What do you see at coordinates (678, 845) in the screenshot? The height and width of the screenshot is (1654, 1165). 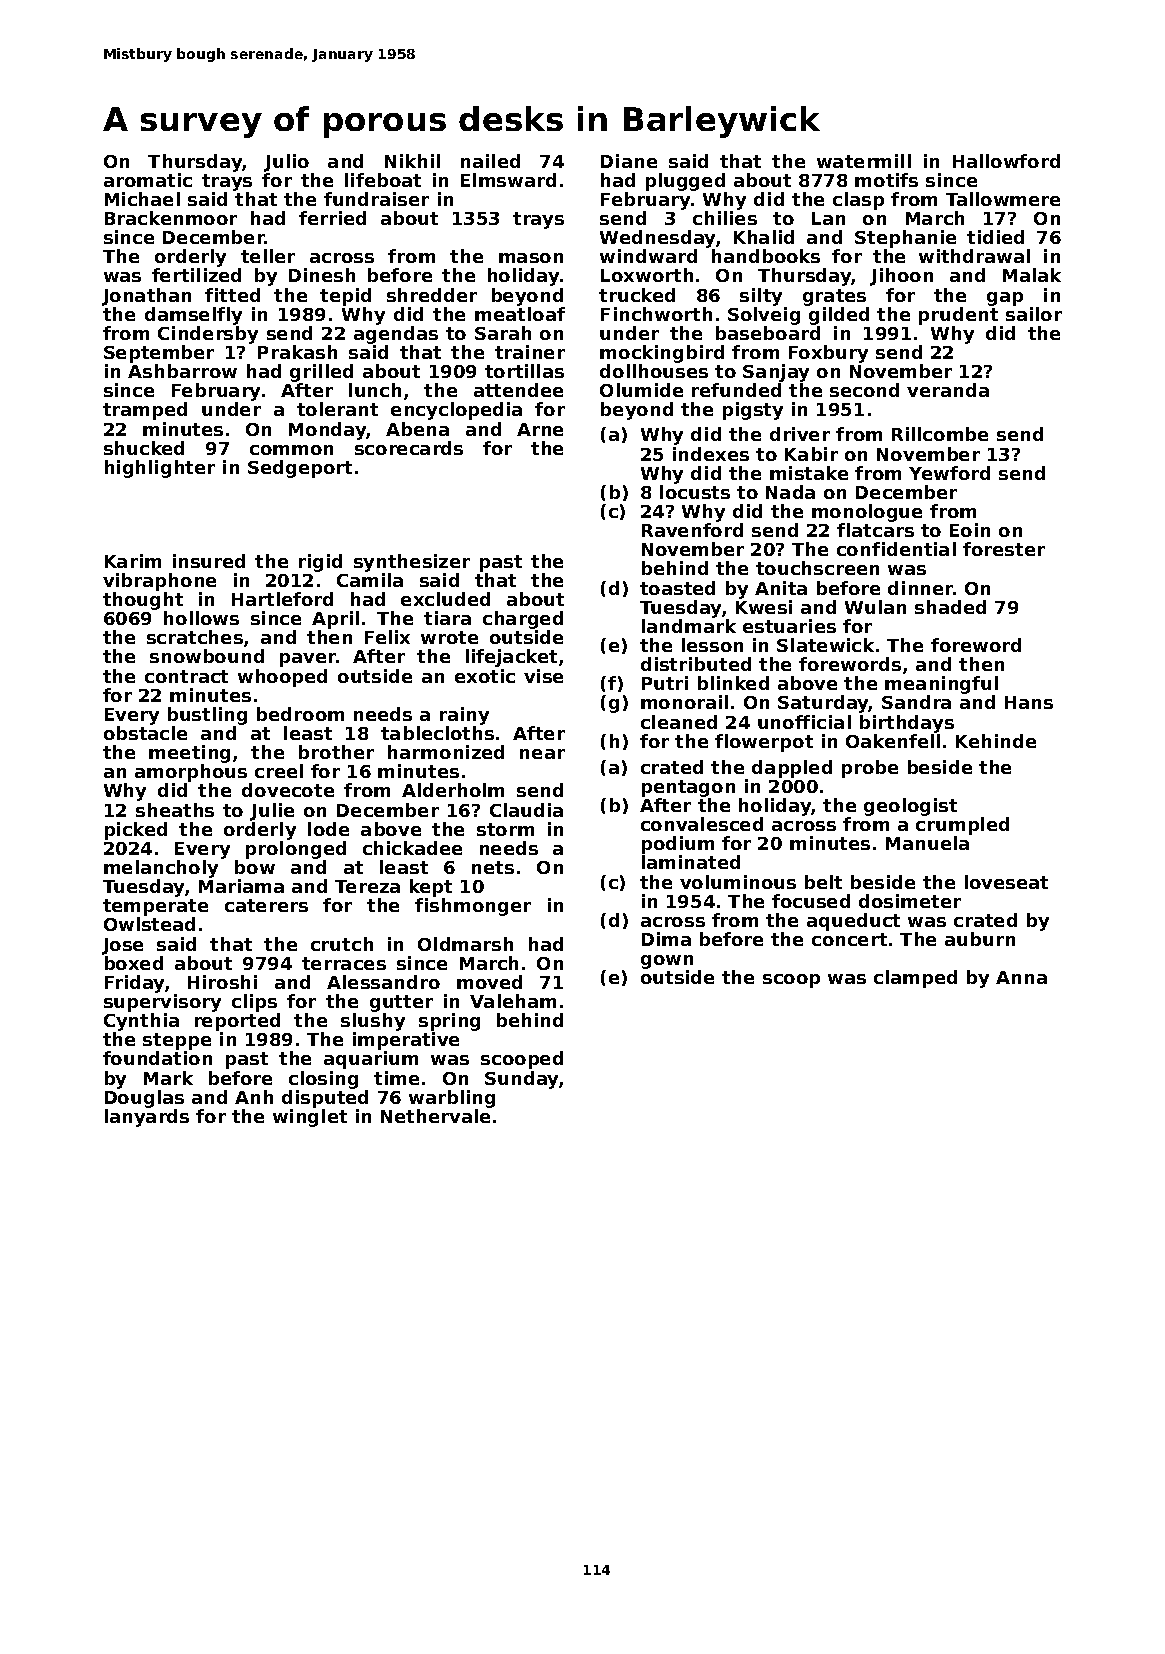 I see `podium` at bounding box center [678, 845].
